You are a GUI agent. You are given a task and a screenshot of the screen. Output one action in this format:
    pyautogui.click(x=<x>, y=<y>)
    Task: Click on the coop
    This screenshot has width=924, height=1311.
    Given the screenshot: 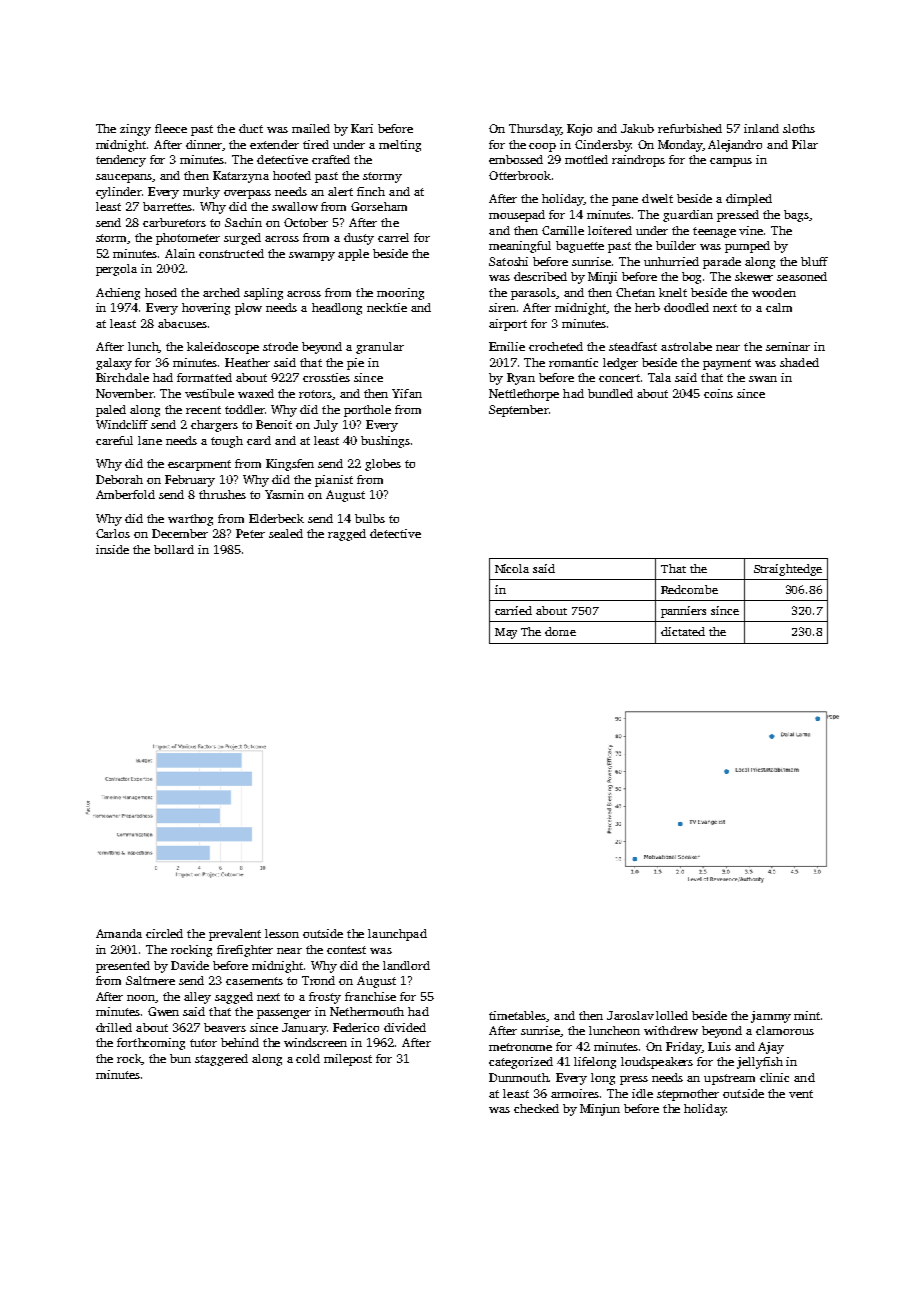 What is the action you would take?
    pyautogui.click(x=542, y=147)
